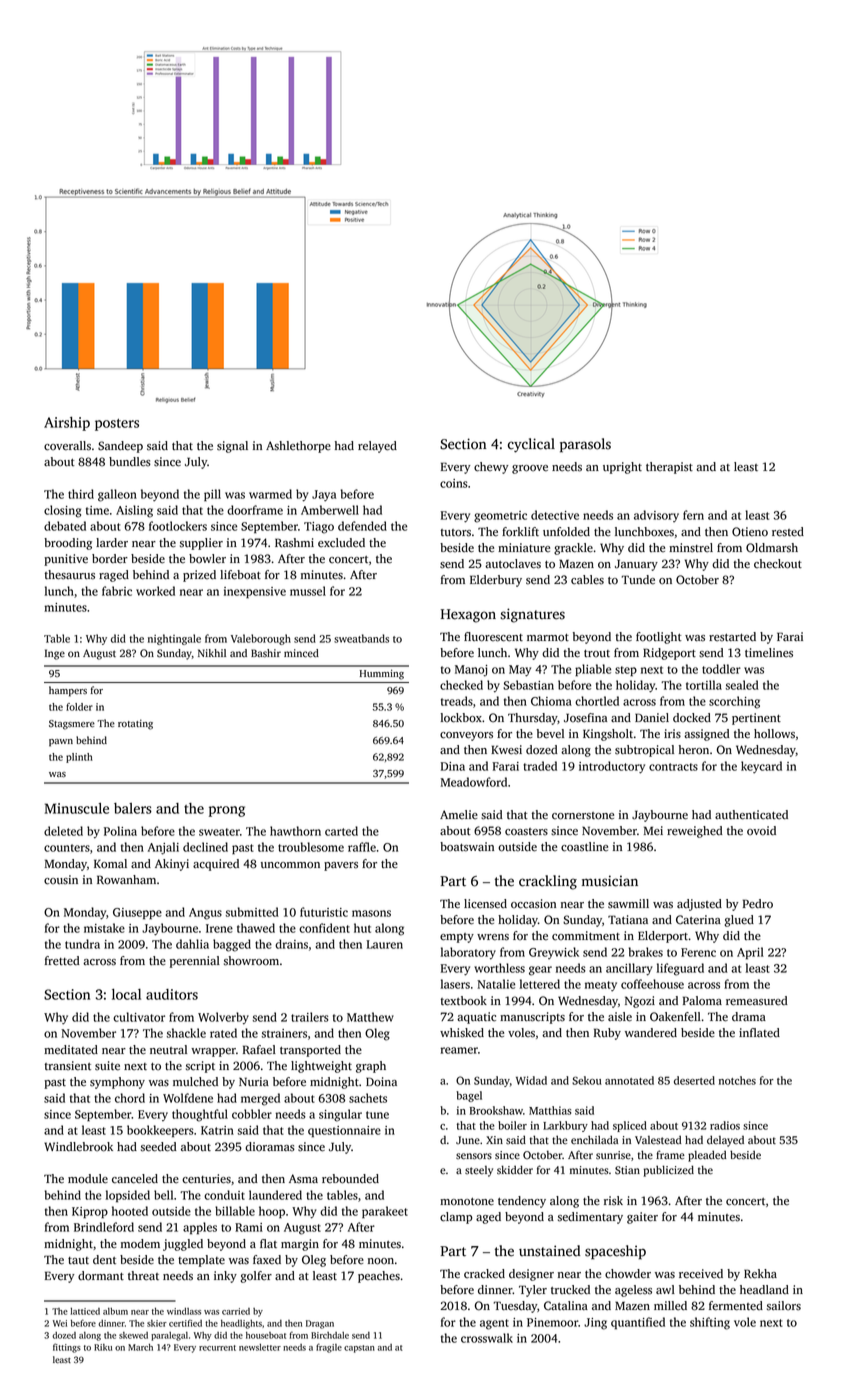  I want to click on cyclical, so click(531, 445).
